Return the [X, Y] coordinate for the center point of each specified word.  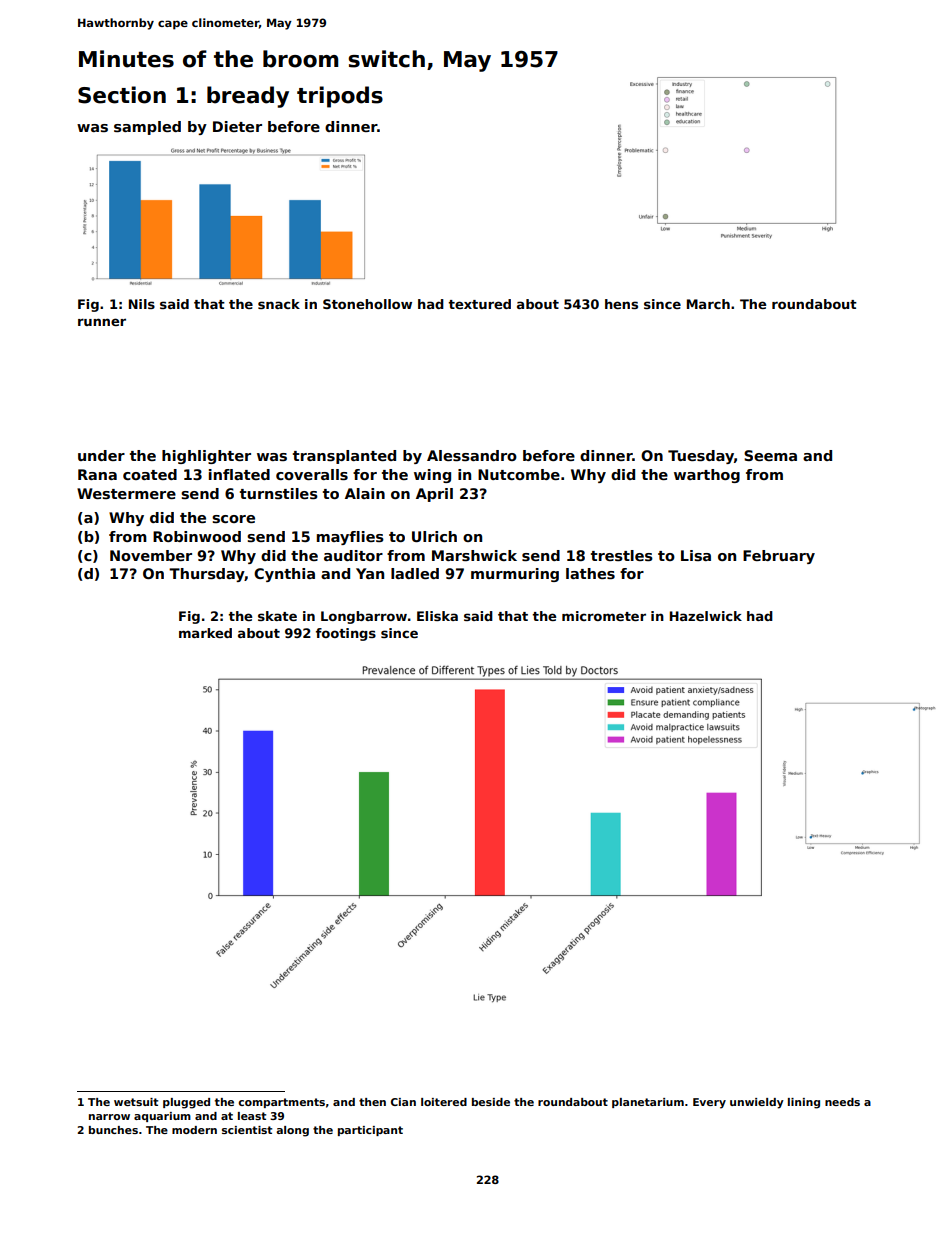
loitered [444, 1102]
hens [621, 304]
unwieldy [757, 1103]
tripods [340, 97]
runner [102, 322]
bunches [113, 1130]
